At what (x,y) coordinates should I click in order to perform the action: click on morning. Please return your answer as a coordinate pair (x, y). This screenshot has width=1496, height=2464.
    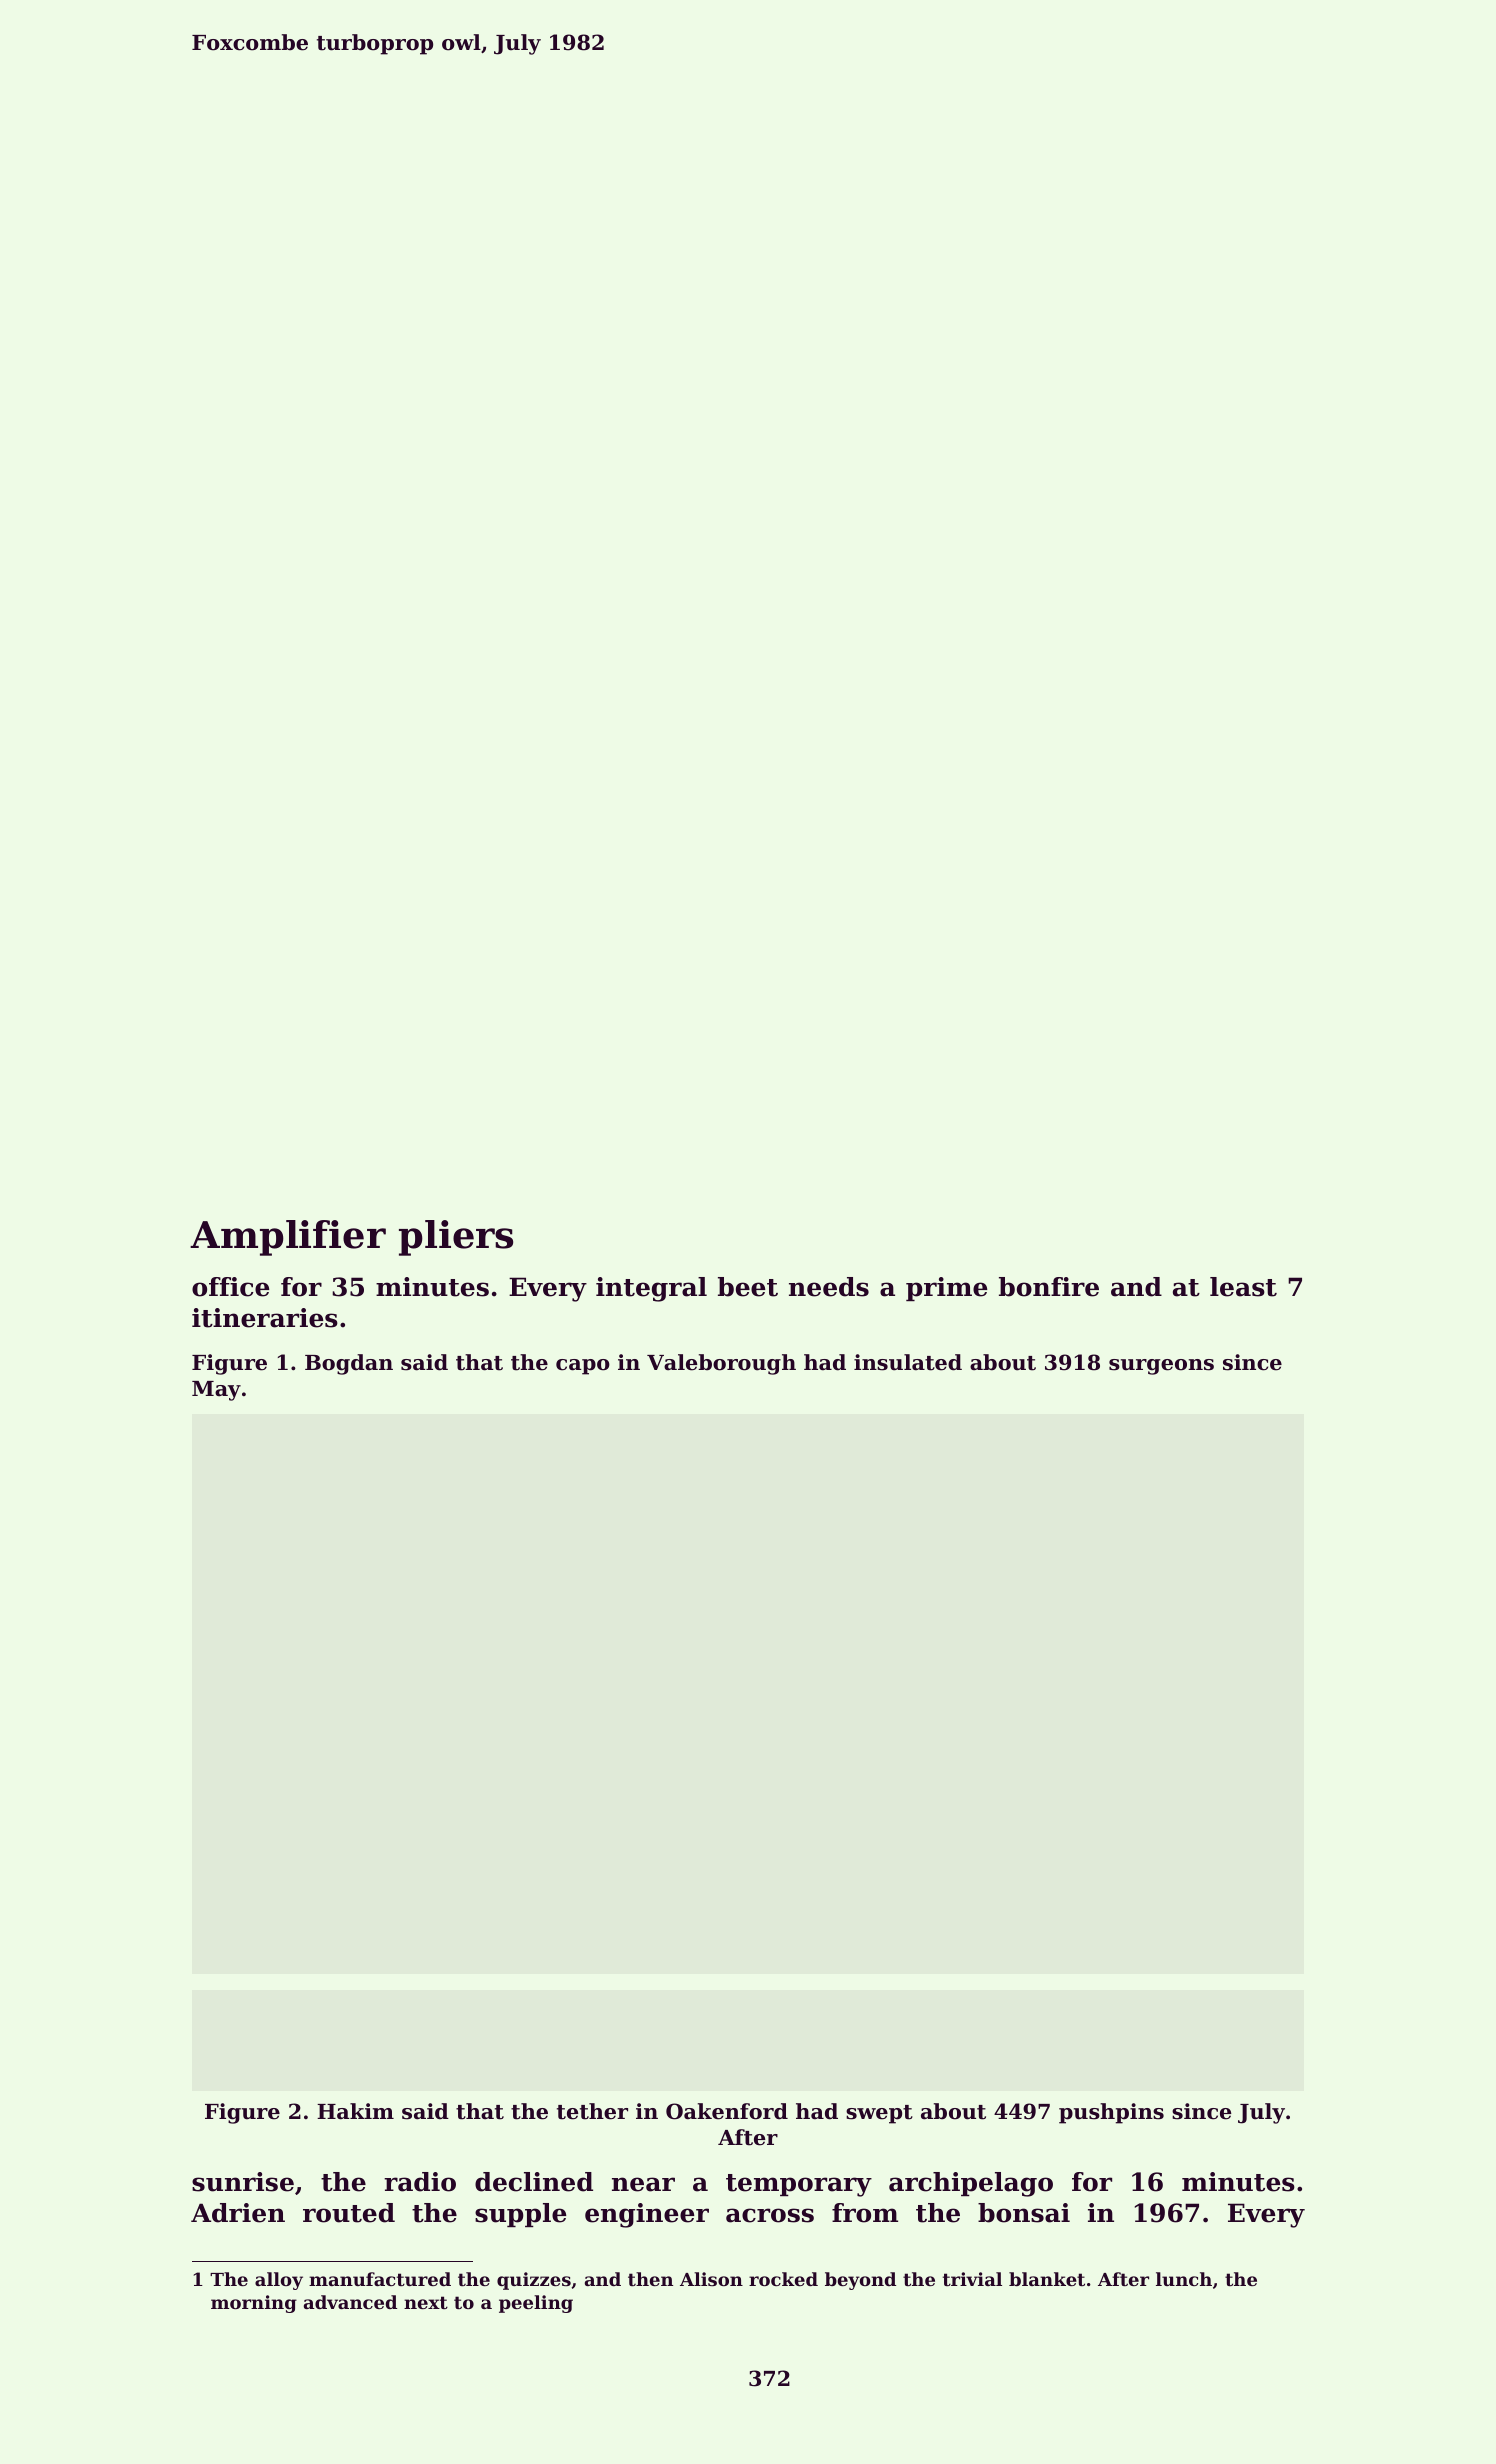
    Looking at the image, I should click on (254, 2304).
